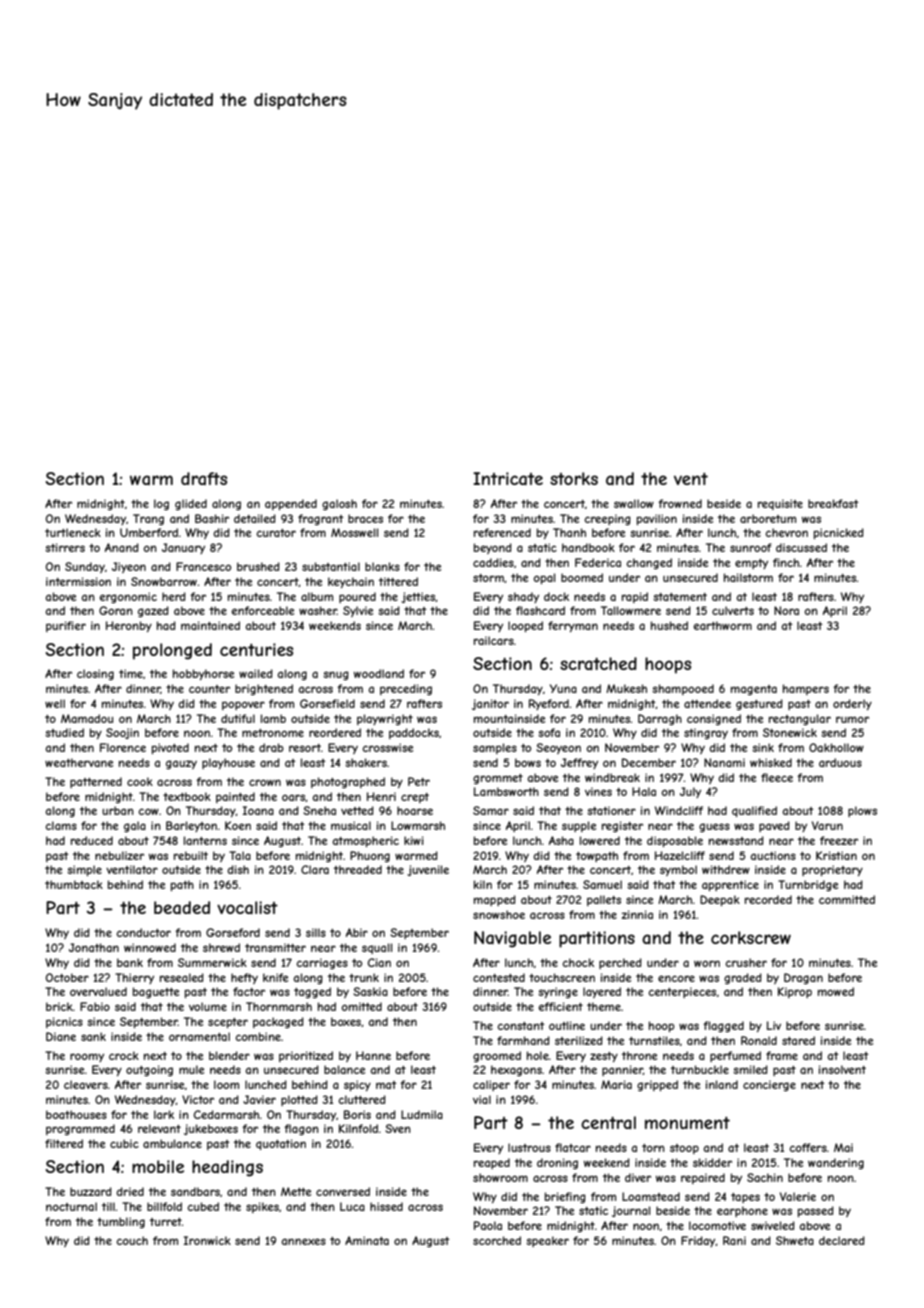 Image resolution: width=924 pixels, height=1308 pixels. What do you see at coordinates (862, 811) in the image?
I see `plows` at bounding box center [862, 811].
